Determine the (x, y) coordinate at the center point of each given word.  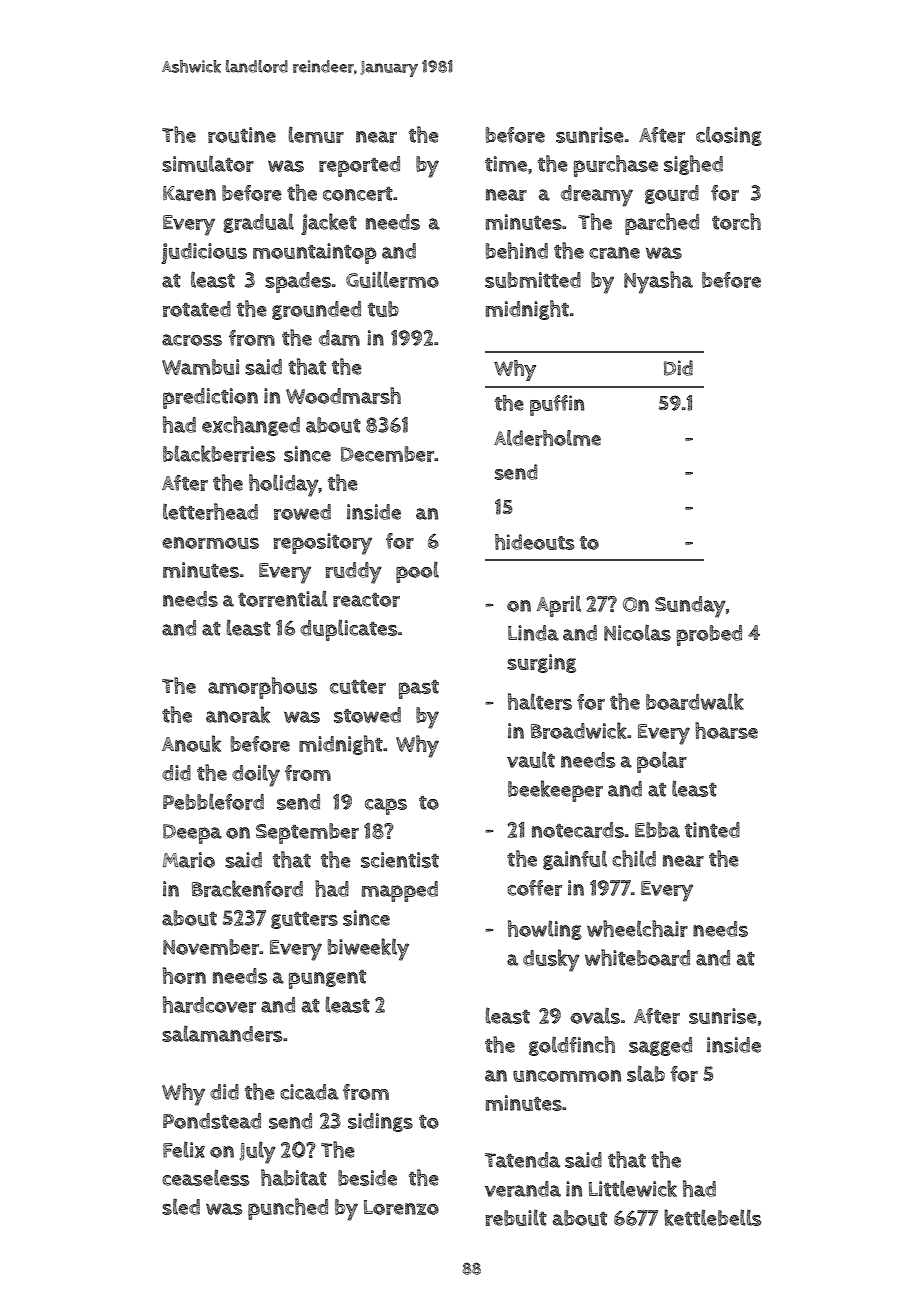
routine (242, 135)
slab (646, 1073)
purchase (616, 166)
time (506, 164)
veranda (523, 1189)
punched (288, 1209)
